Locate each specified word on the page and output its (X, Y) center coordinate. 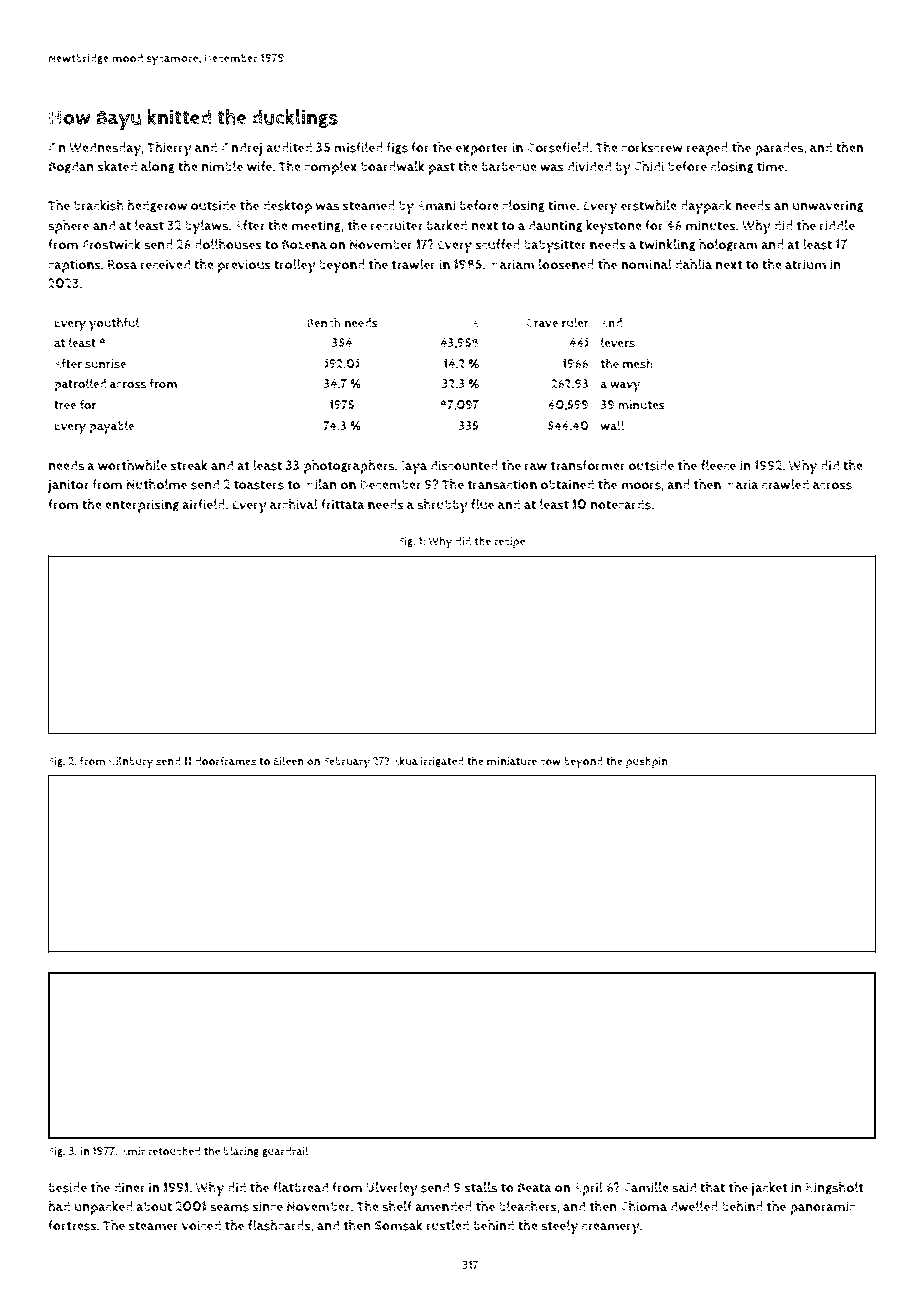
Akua (405, 761)
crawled (785, 484)
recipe (509, 542)
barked (447, 225)
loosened (566, 264)
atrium (805, 264)
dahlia (693, 264)
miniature (512, 761)
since (267, 1206)
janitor (68, 486)
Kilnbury (131, 762)
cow (550, 762)
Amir (133, 1151)
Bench (324, 322)
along (158, 167)
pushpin (647, 762)
